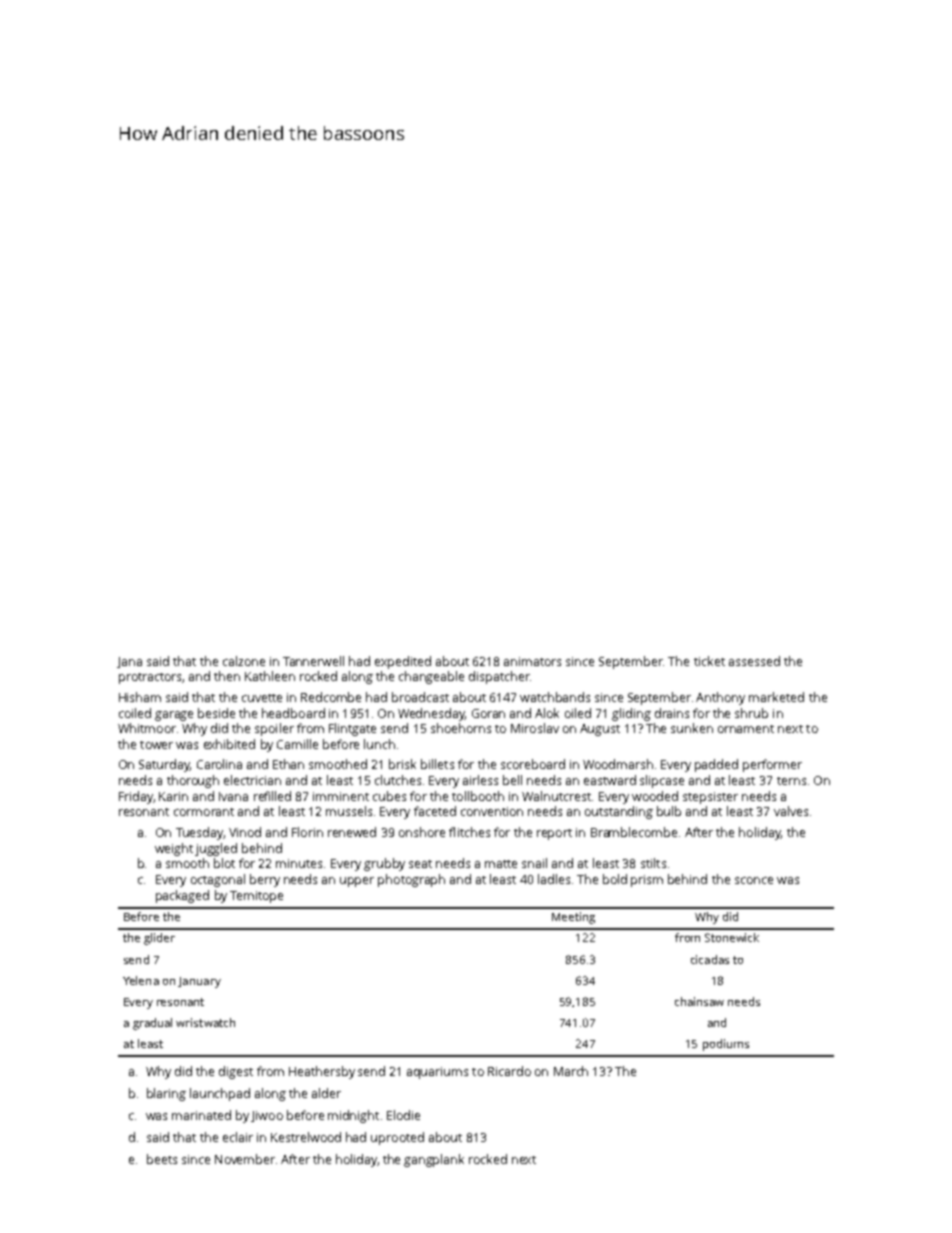 The height and width of the page is (1233, 952). I want to click on Stonewick, so click(732, 937).
